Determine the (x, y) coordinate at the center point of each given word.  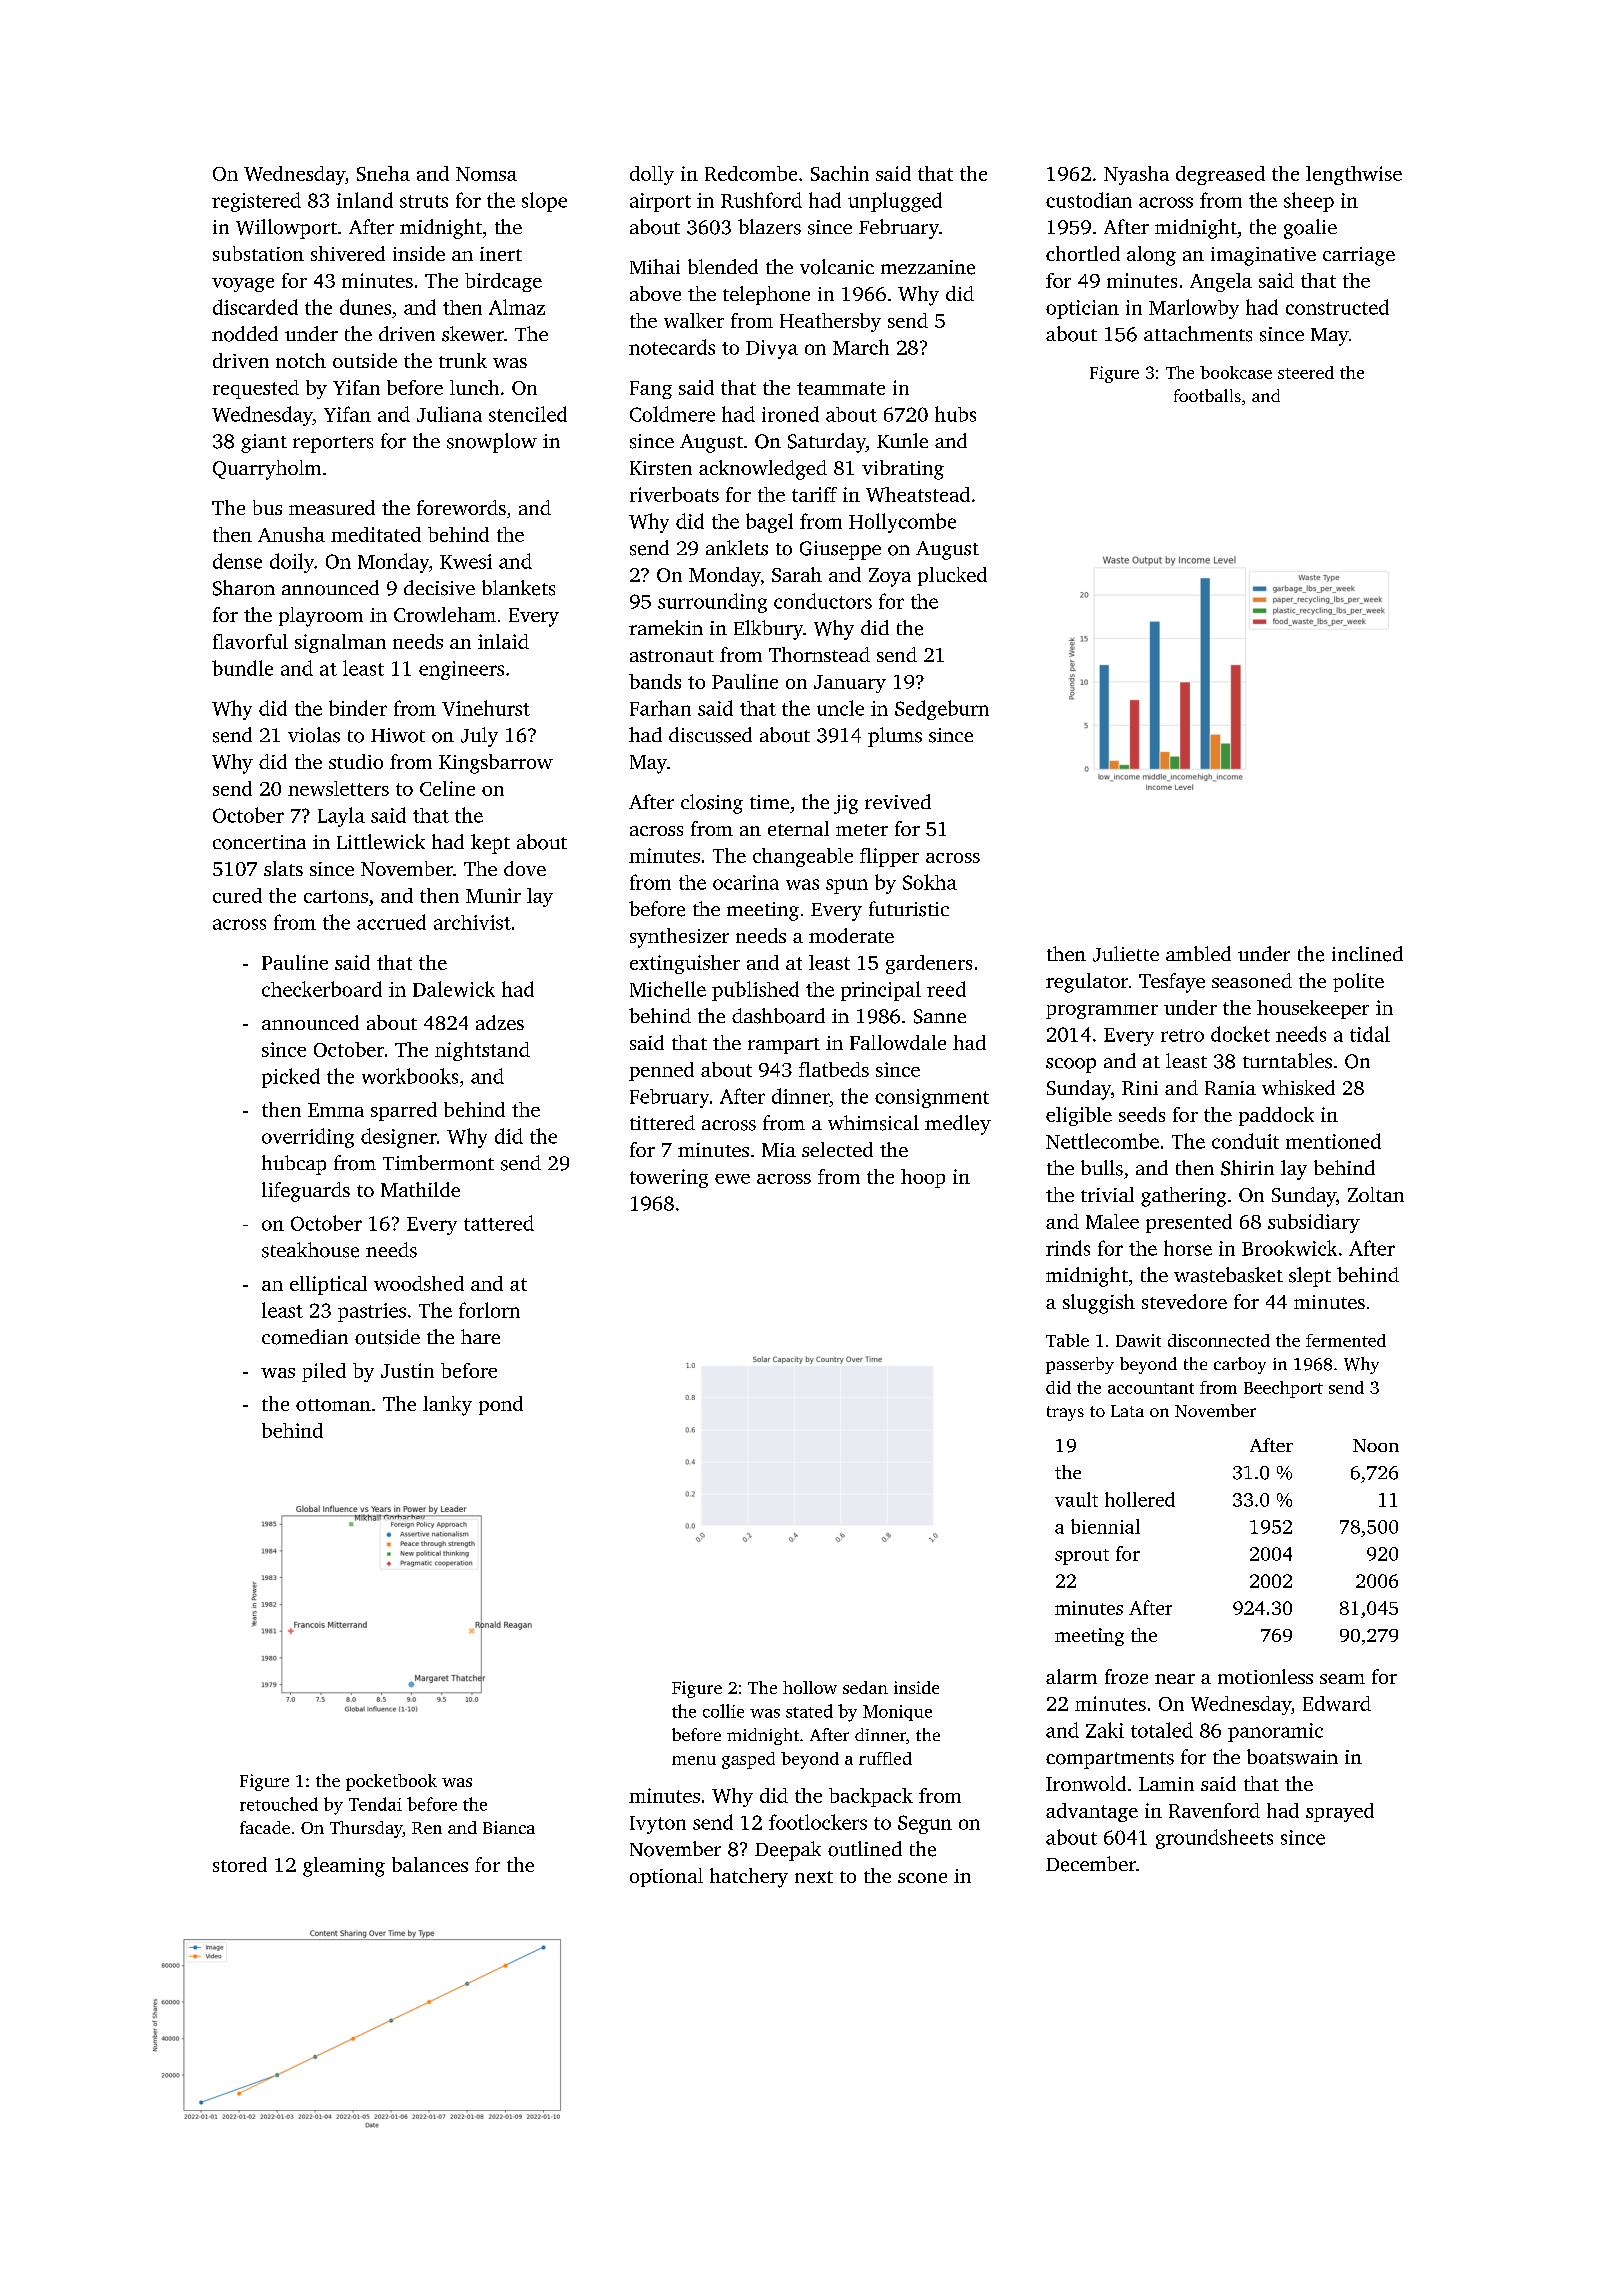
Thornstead (819, 654)
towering (669, 1178)
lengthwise (1354, 175)
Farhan (660, 708)
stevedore (1184, 1301)
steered (1306, 372)
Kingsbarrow (496, 764)
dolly (652, 175)
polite (1358, 982)
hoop (923, 1178)
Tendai (375, 1804)
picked (291, 1078)
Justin (407, 1370)
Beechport (1283, 1389)
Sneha (383, 173)
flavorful (250, 641)
